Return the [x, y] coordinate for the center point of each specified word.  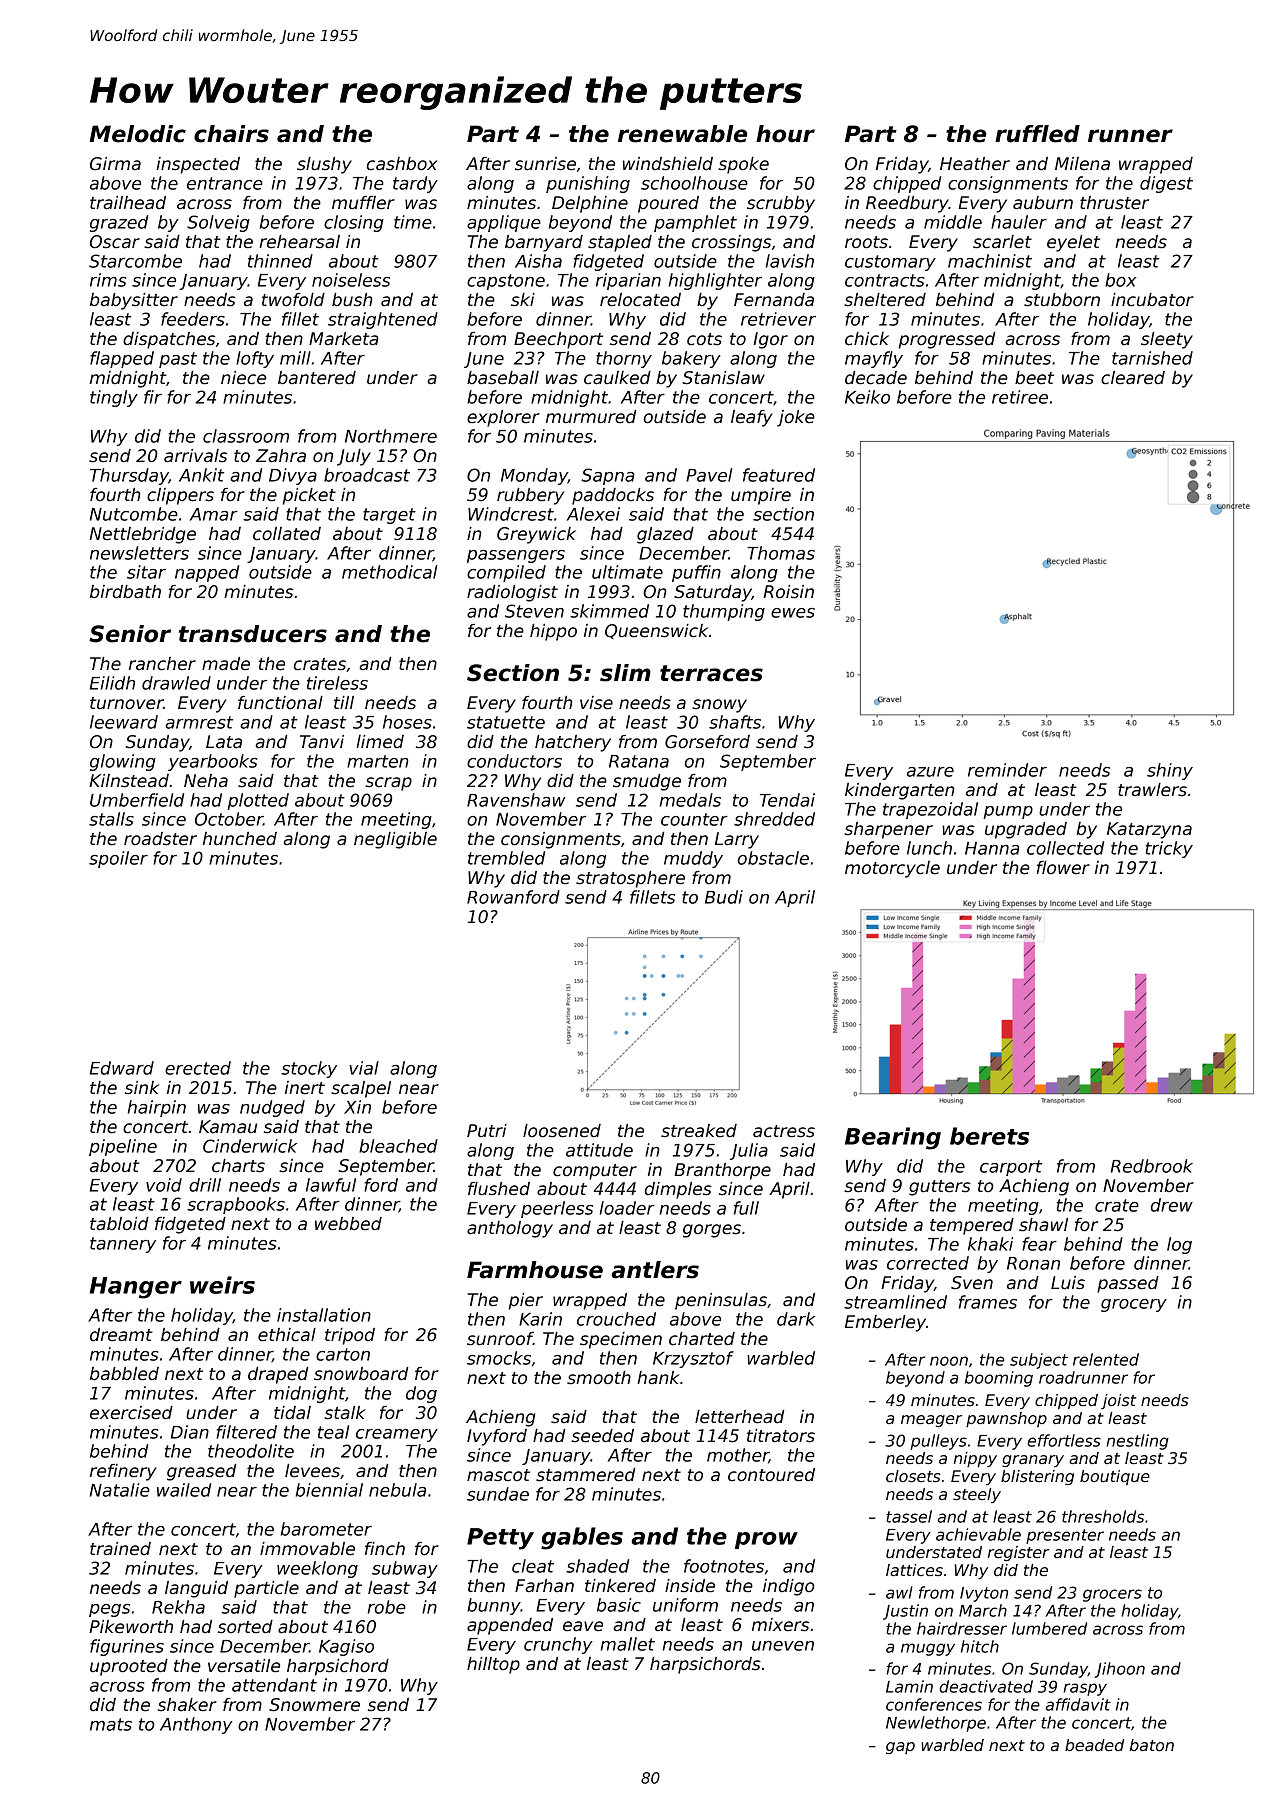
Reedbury [907, 204]
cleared [1133, 378]
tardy [415, 184]
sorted [245, 1627]
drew [1172, 1205]
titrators [781, 1436]
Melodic [137, 134]
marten [378, 761]
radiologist [512, 593]
